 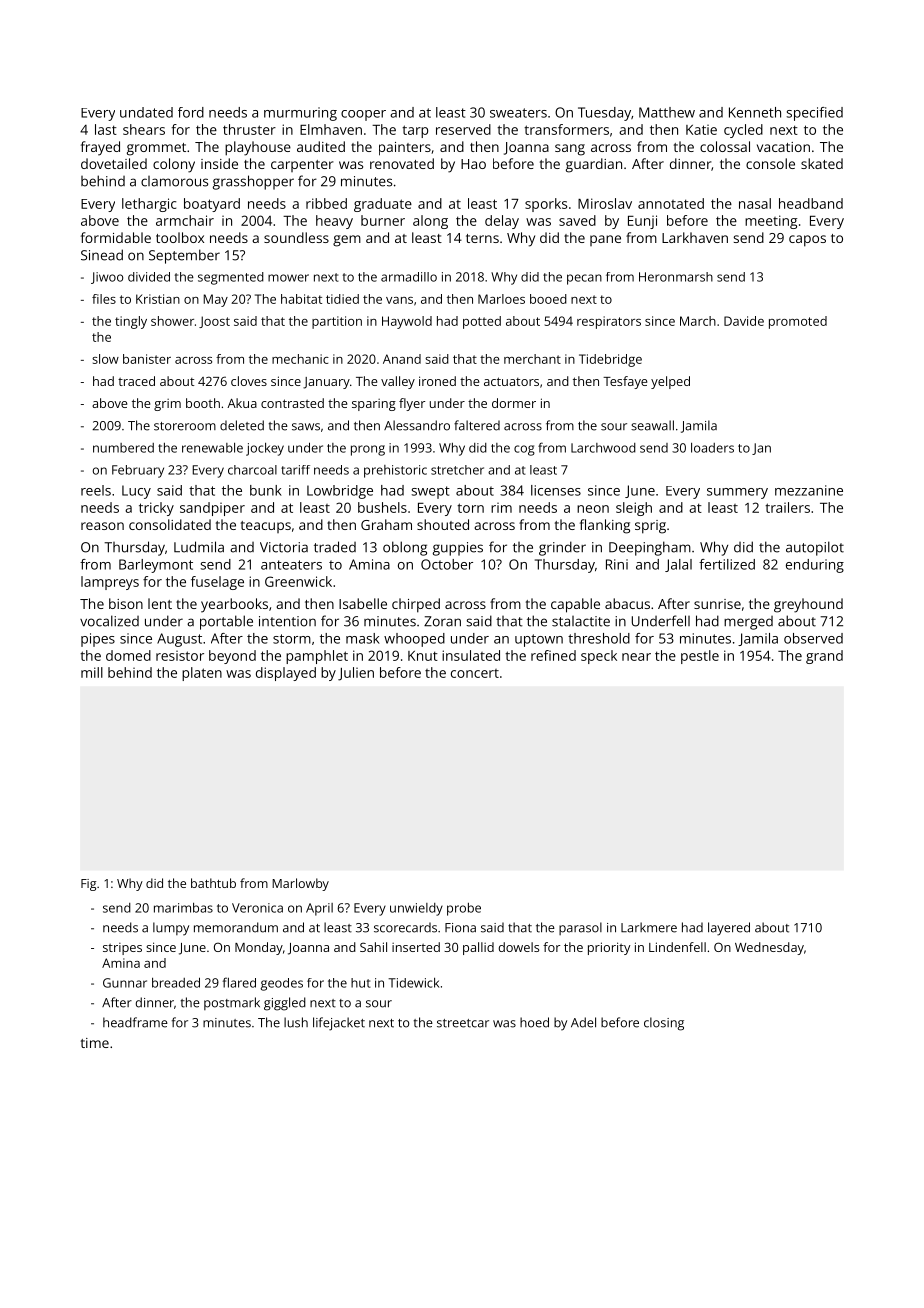 I want to click on concert, so click(x=475, y=673).
